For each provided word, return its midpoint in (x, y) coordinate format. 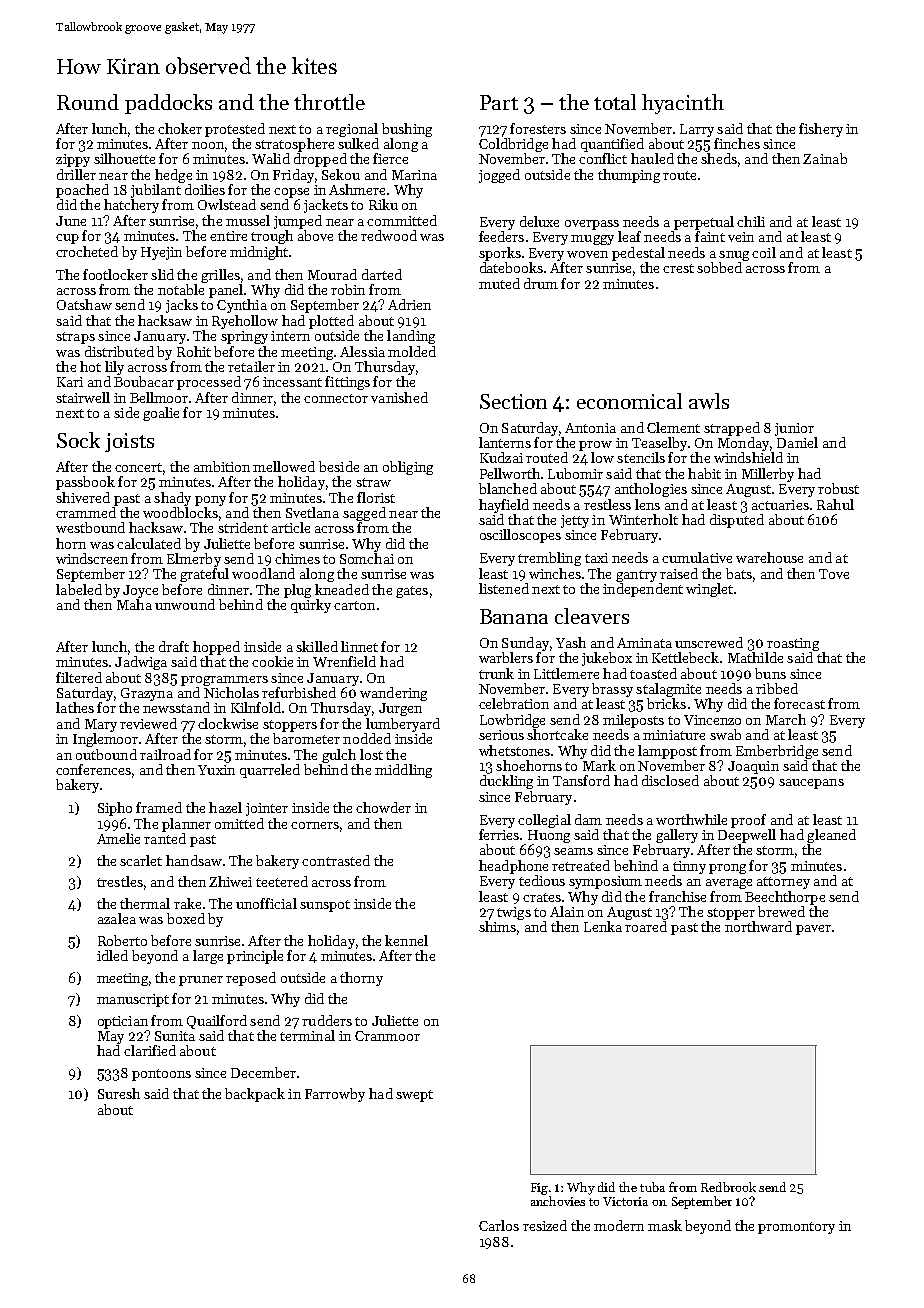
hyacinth (683, 104)
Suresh (119, 1093)
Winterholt (643, 519)
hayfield (504, 506)
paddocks (168, 104)
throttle (329, 102)
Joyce (140, 591)
